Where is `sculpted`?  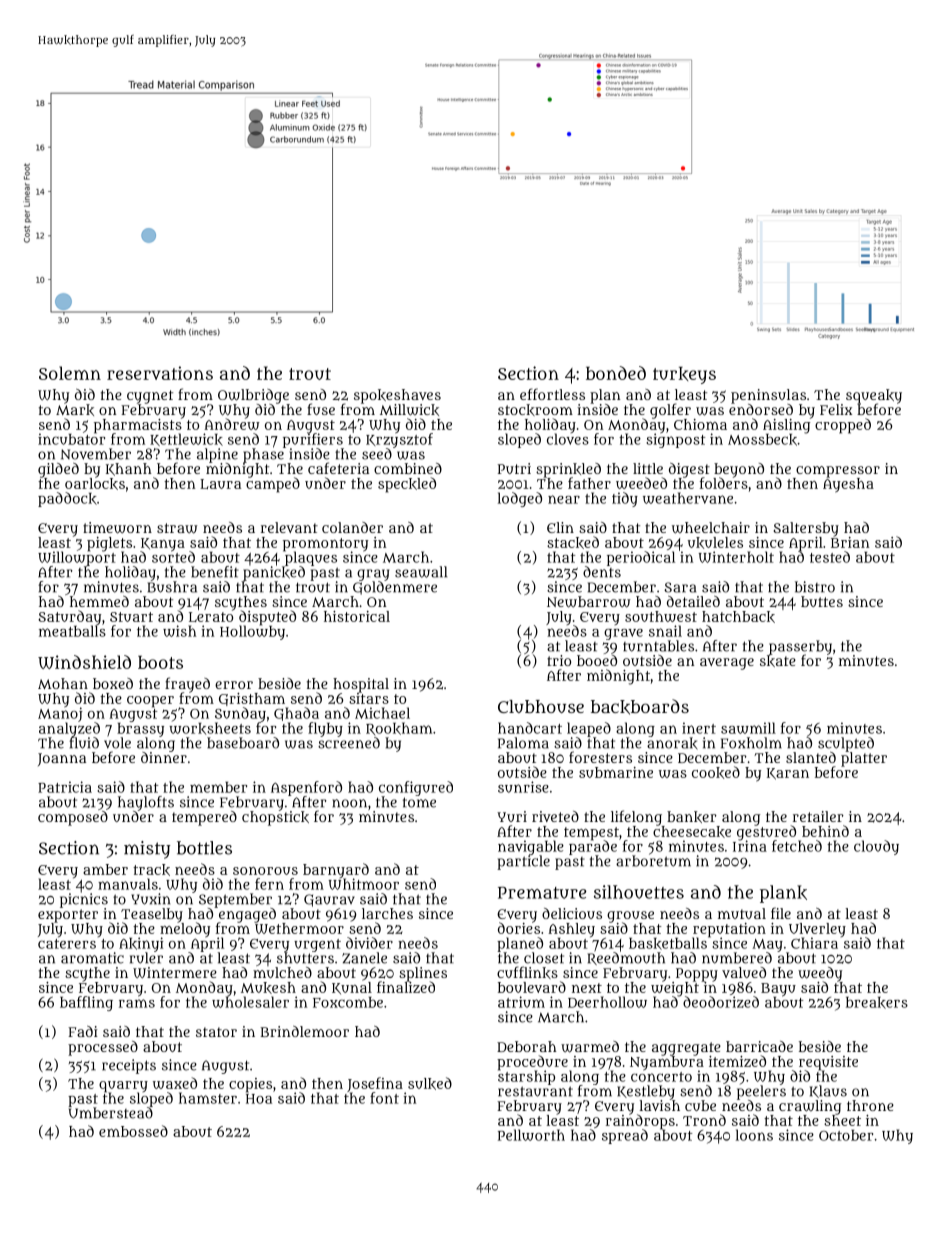 sculpted is located at coordinates (846, 744).
